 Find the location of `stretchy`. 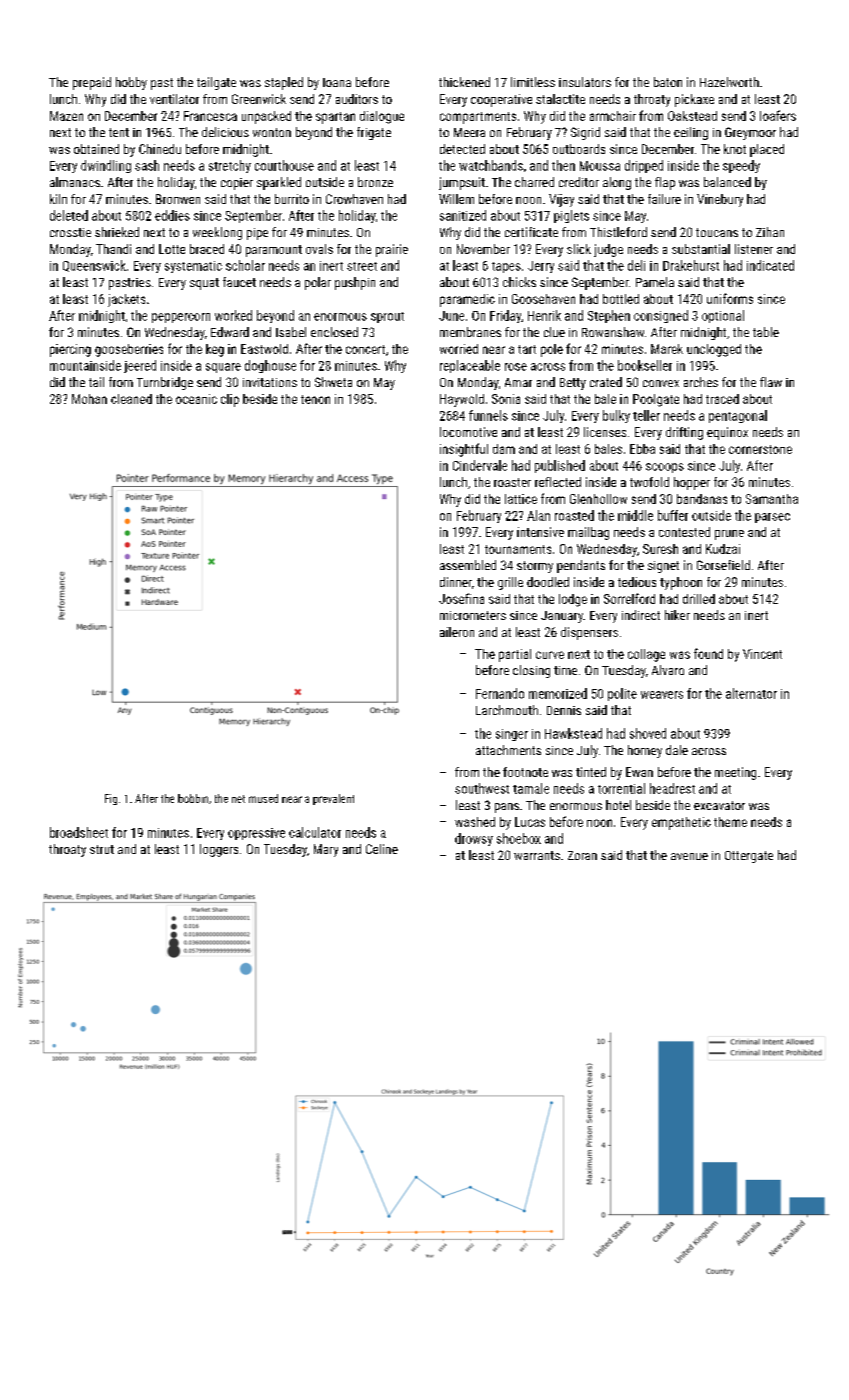

stretchy is located at coordinates (230, 166).
